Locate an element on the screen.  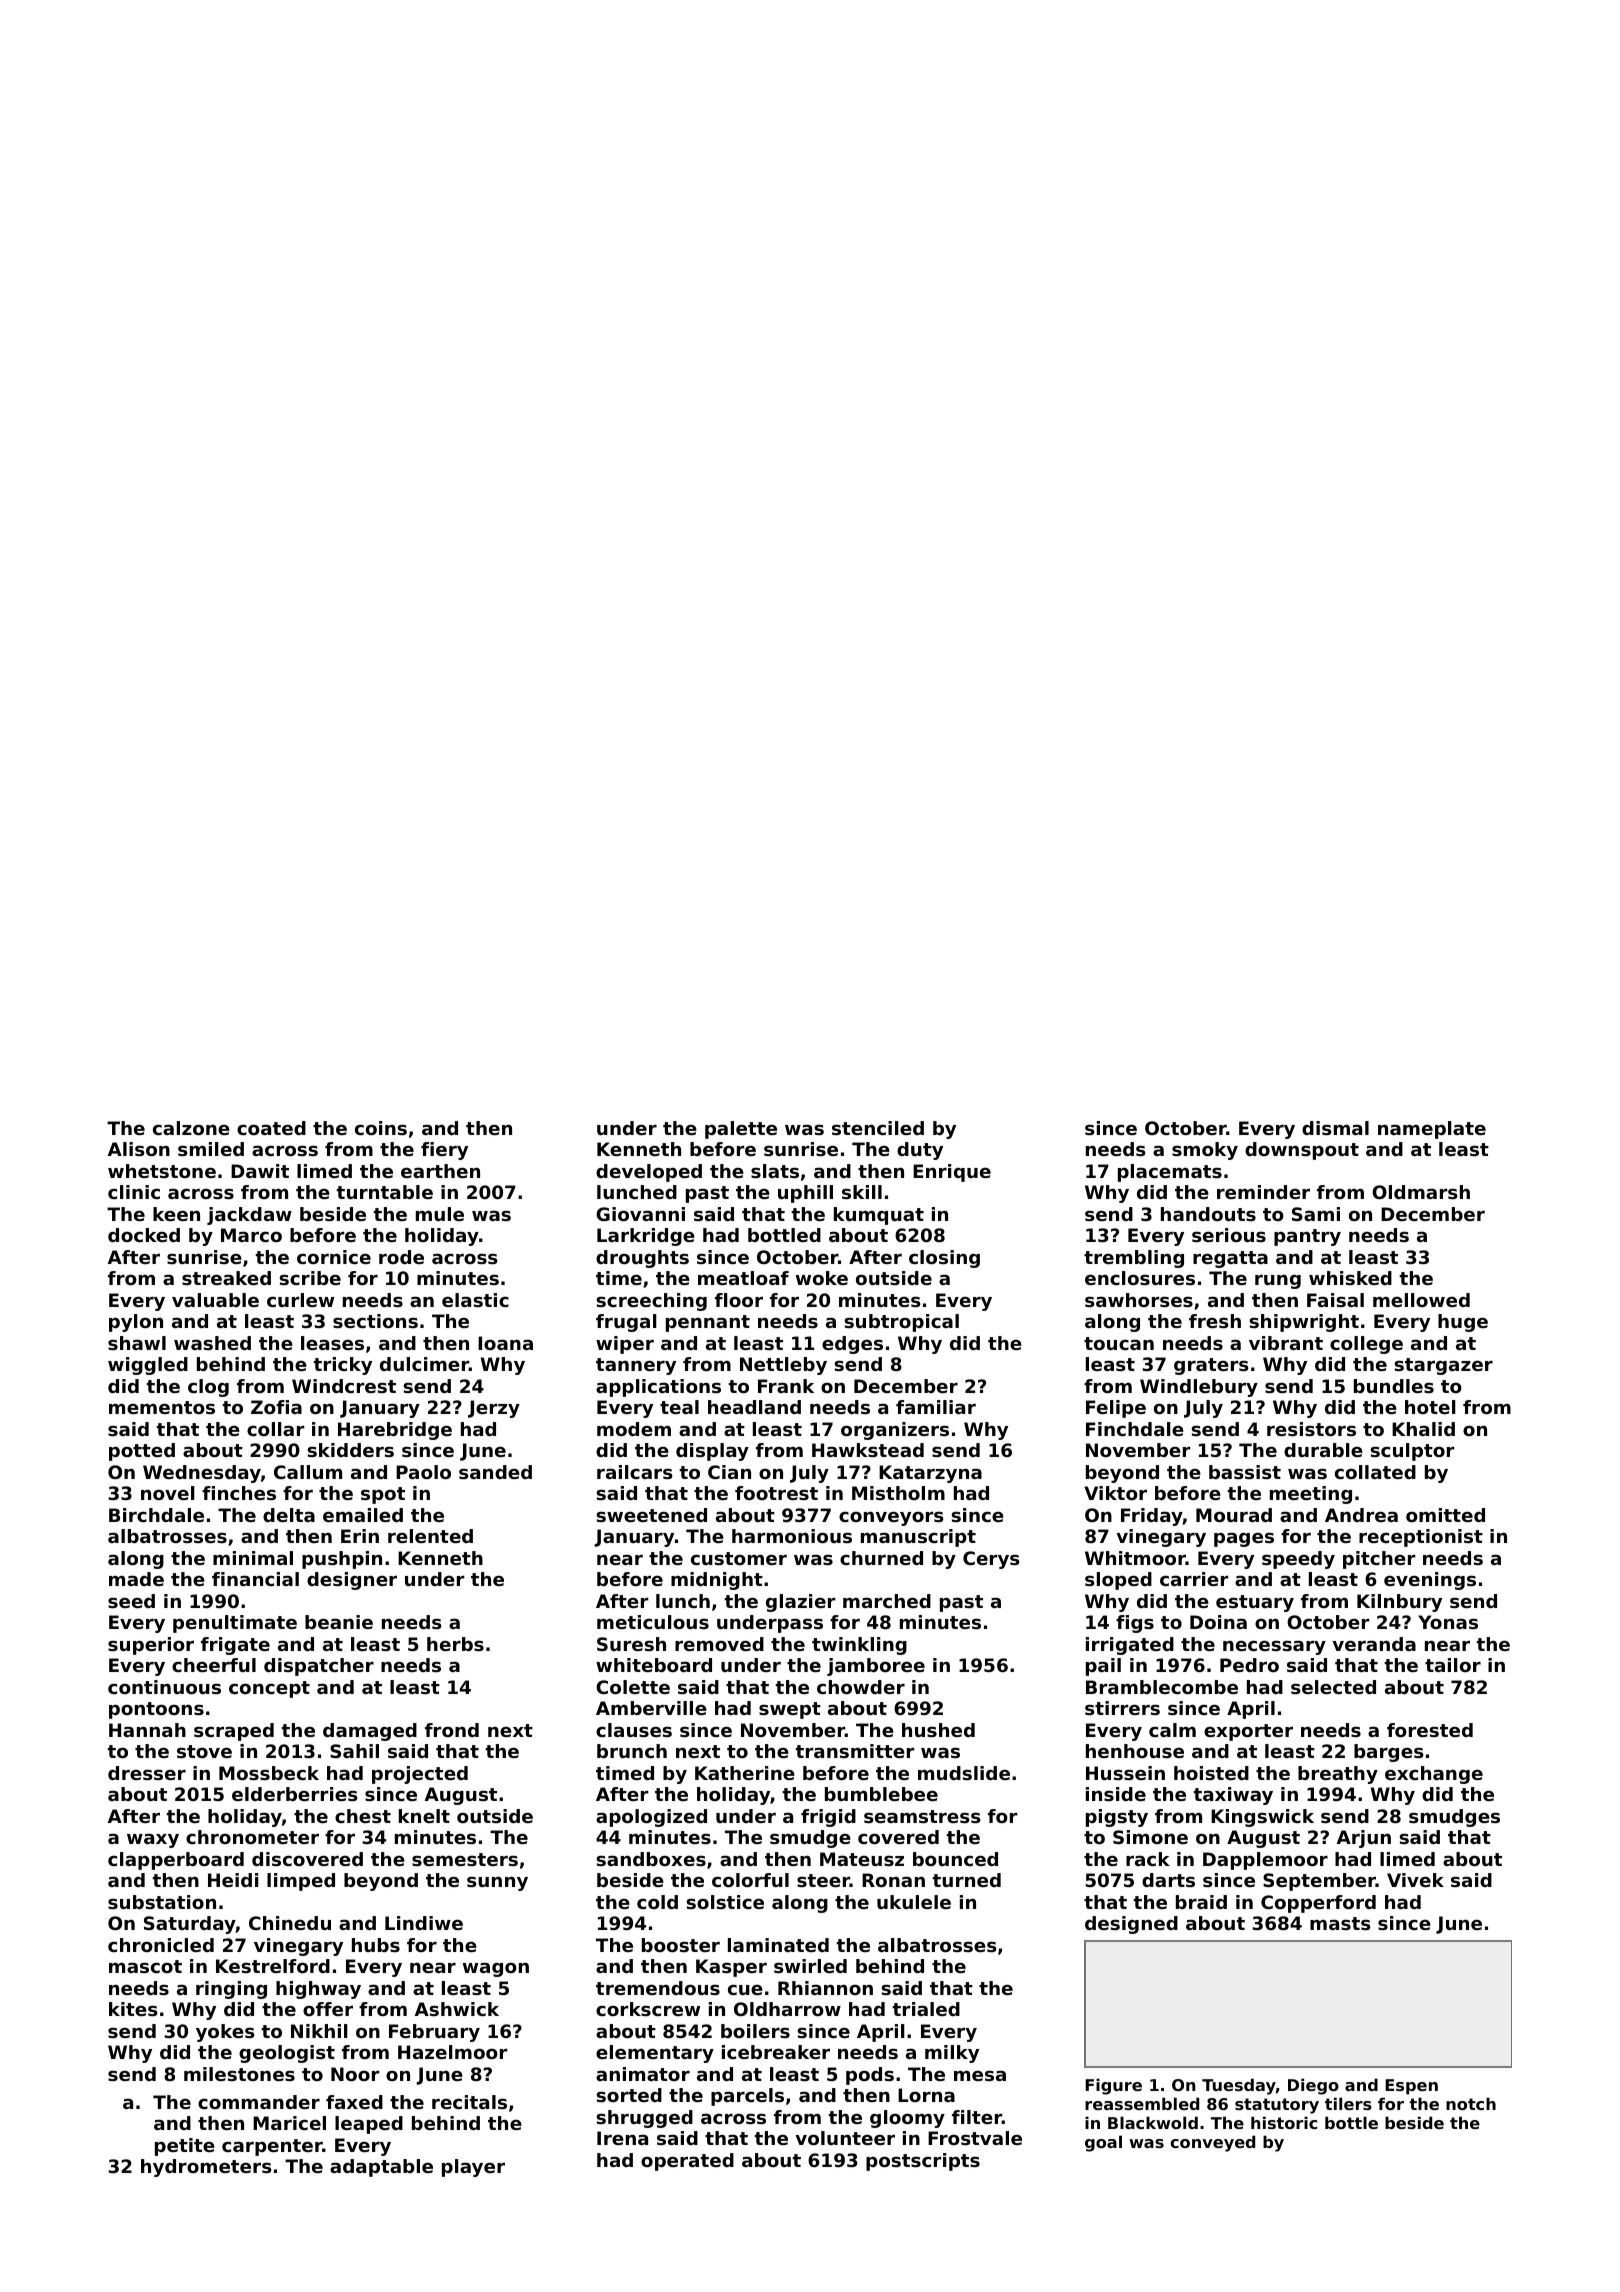
familiar is located at coordinates (936, 1407).
